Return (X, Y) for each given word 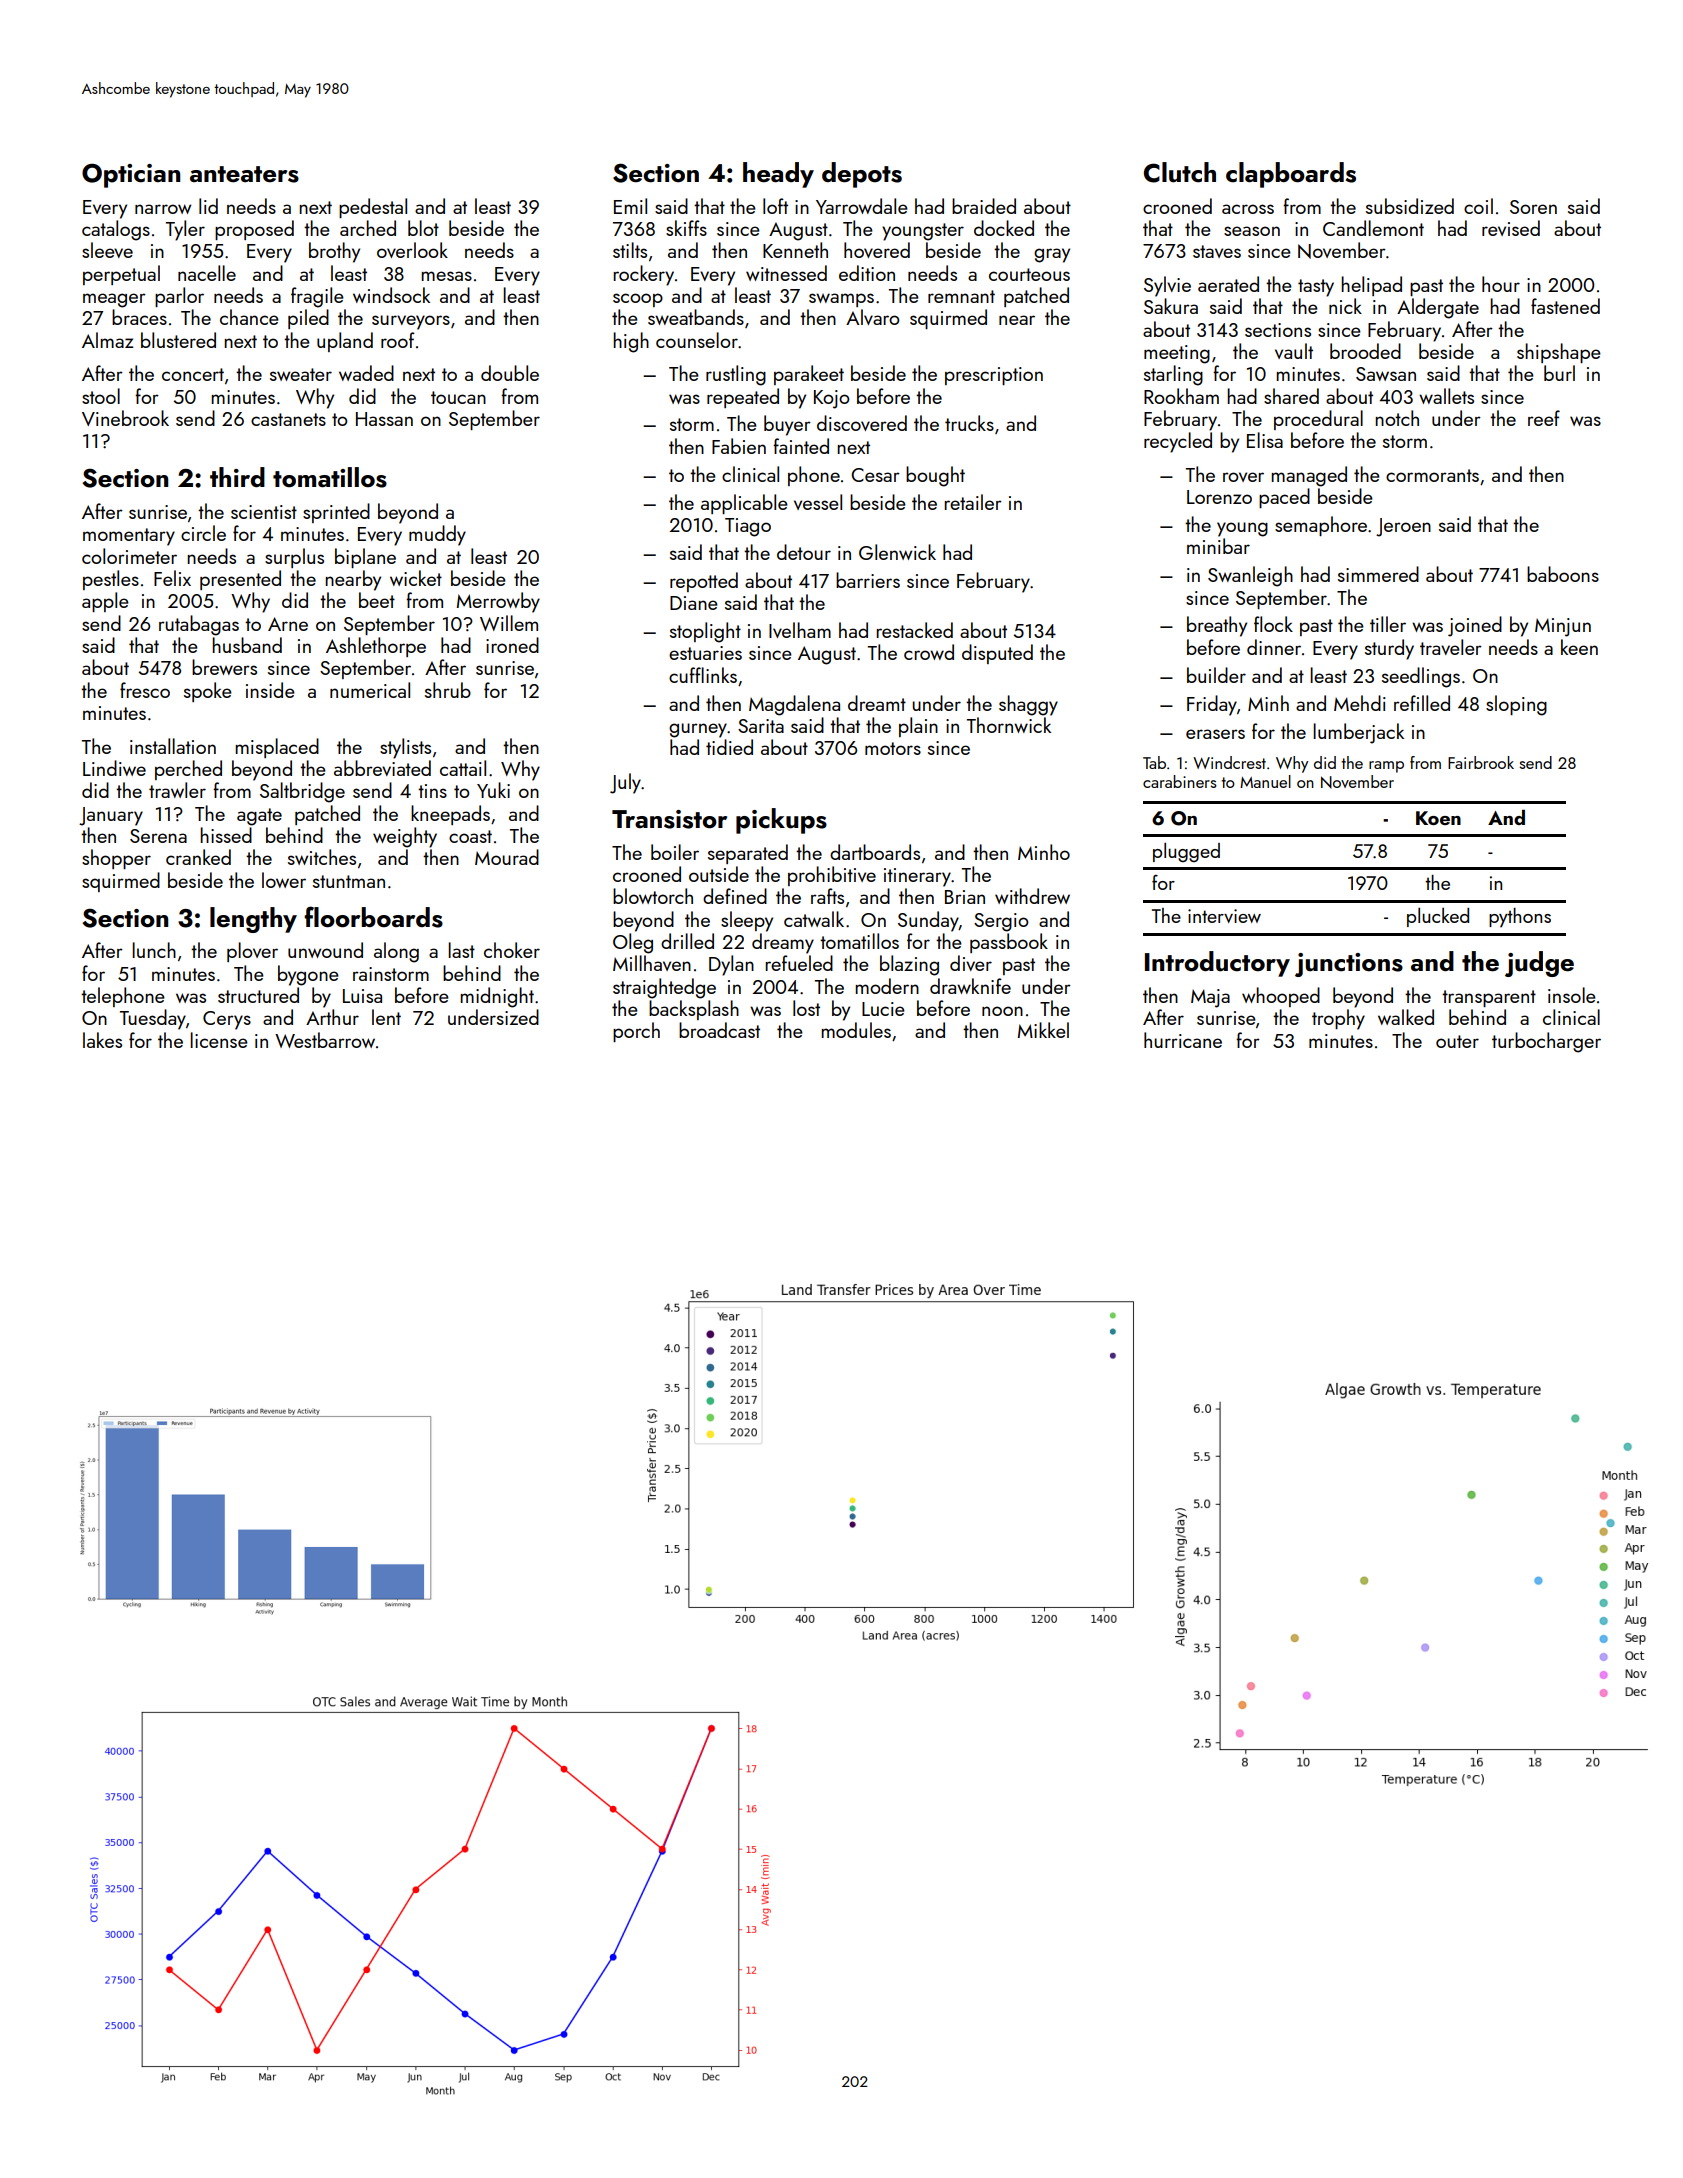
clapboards (1291, 175)
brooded (1365, 351)
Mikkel (1043, 1030)
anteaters (244, 174)
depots (862, 175)
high (631, 342)
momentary (129, 537)
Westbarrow (325, 1040)
